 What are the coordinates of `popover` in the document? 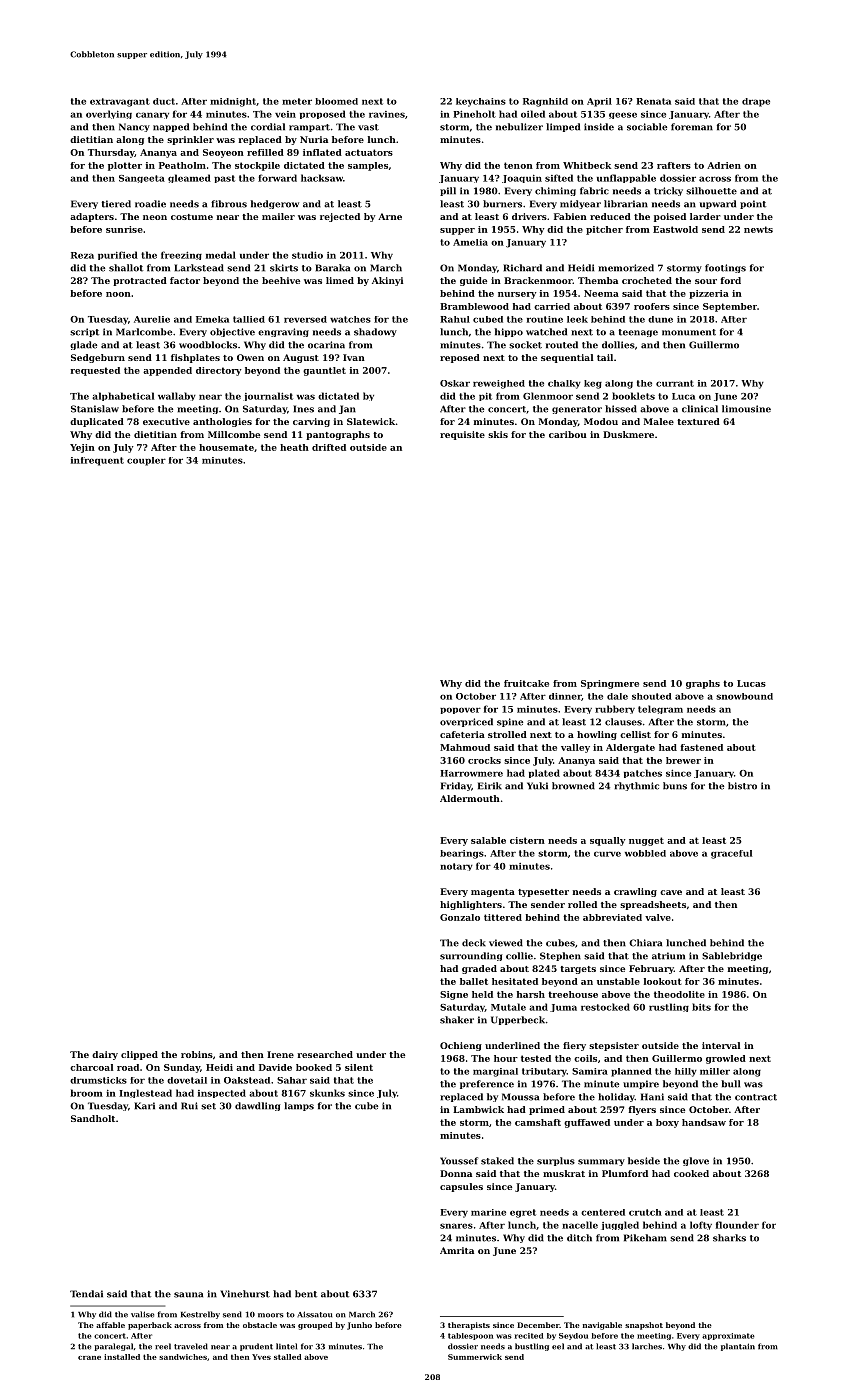 It's located at (460, 710).
